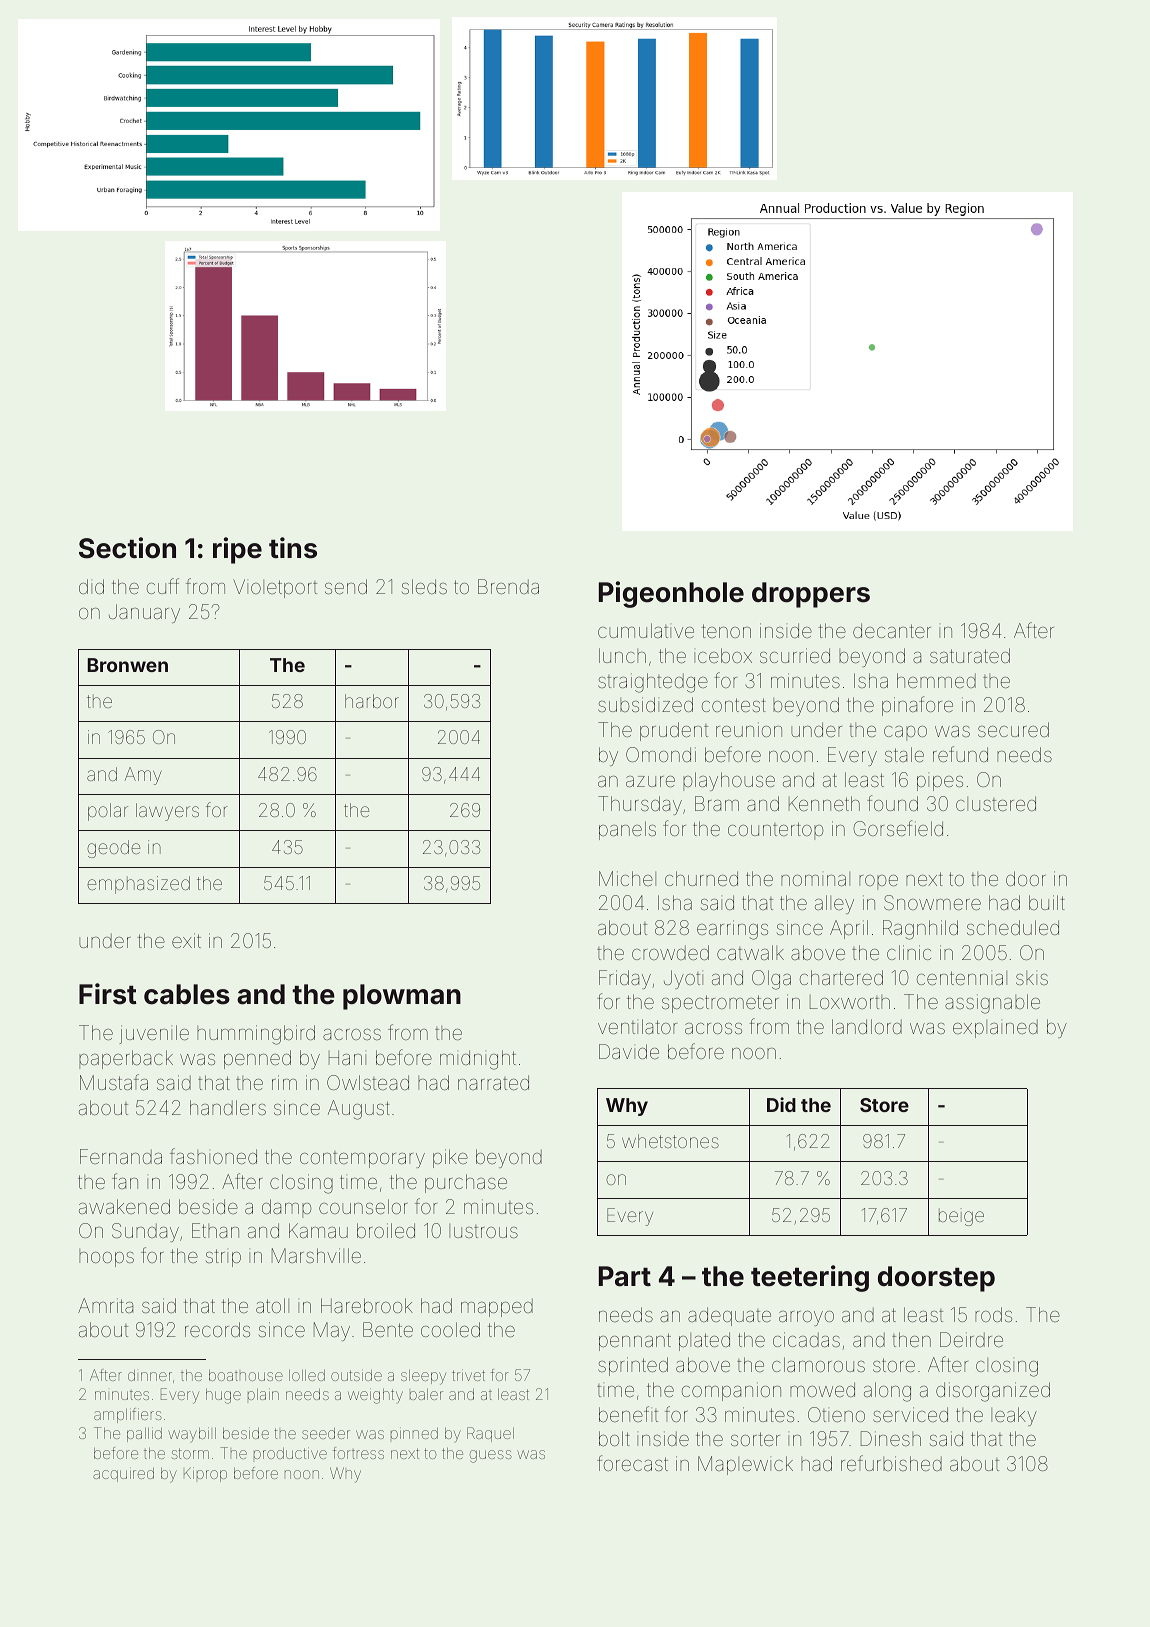 The height and width of the screenshot is (1627, 1150). What do you see at coordinates (466, 1183) in the screenshot?
I see `purchase` at bounding box center [466, 1183].
